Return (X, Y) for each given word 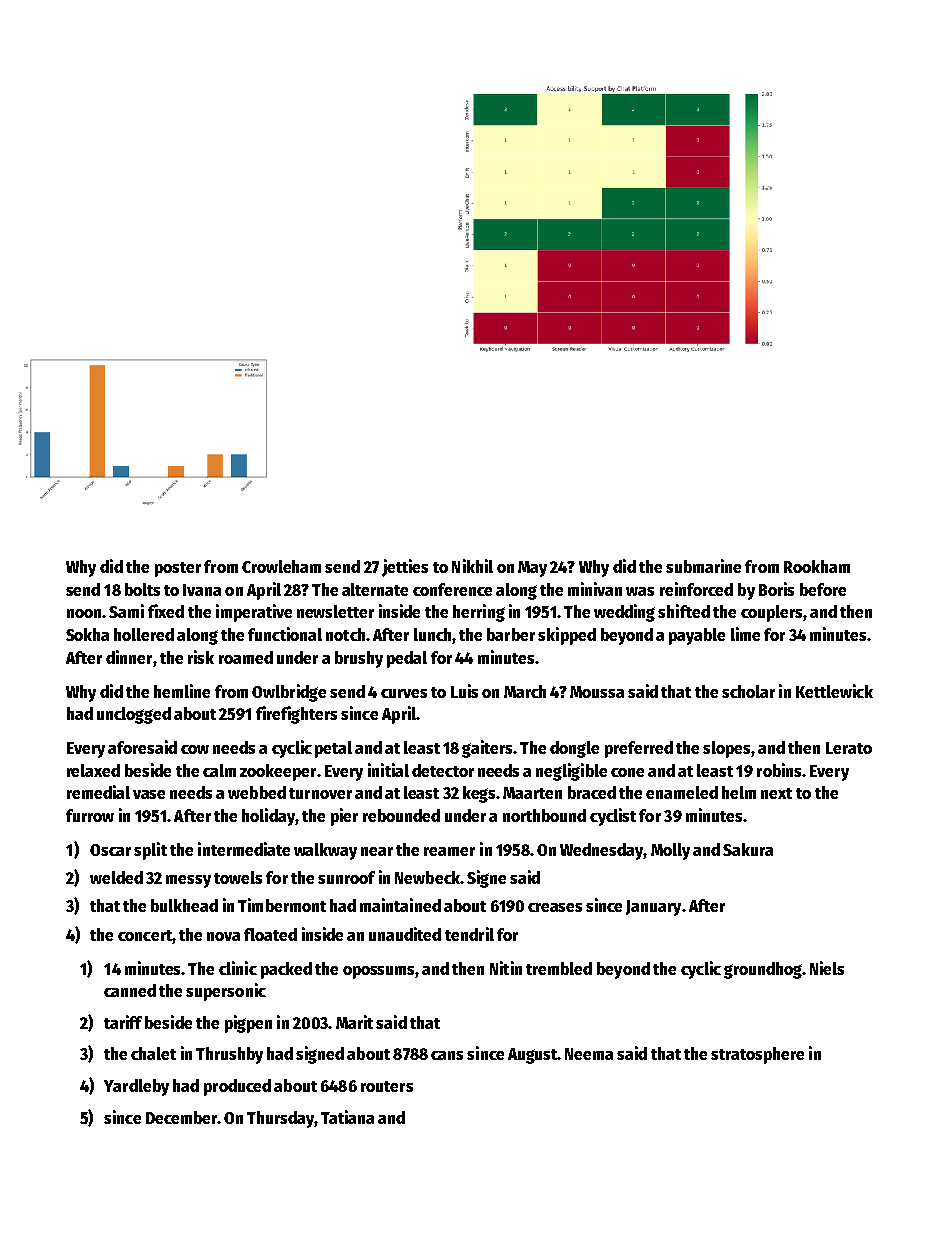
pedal (407, 659)
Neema (589, 1054)
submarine (703, 566)
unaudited (405, 934)
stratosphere (757, 1055)
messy (188, 881)
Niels (827, 968)
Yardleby (136, 1087)
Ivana (202, 590)
